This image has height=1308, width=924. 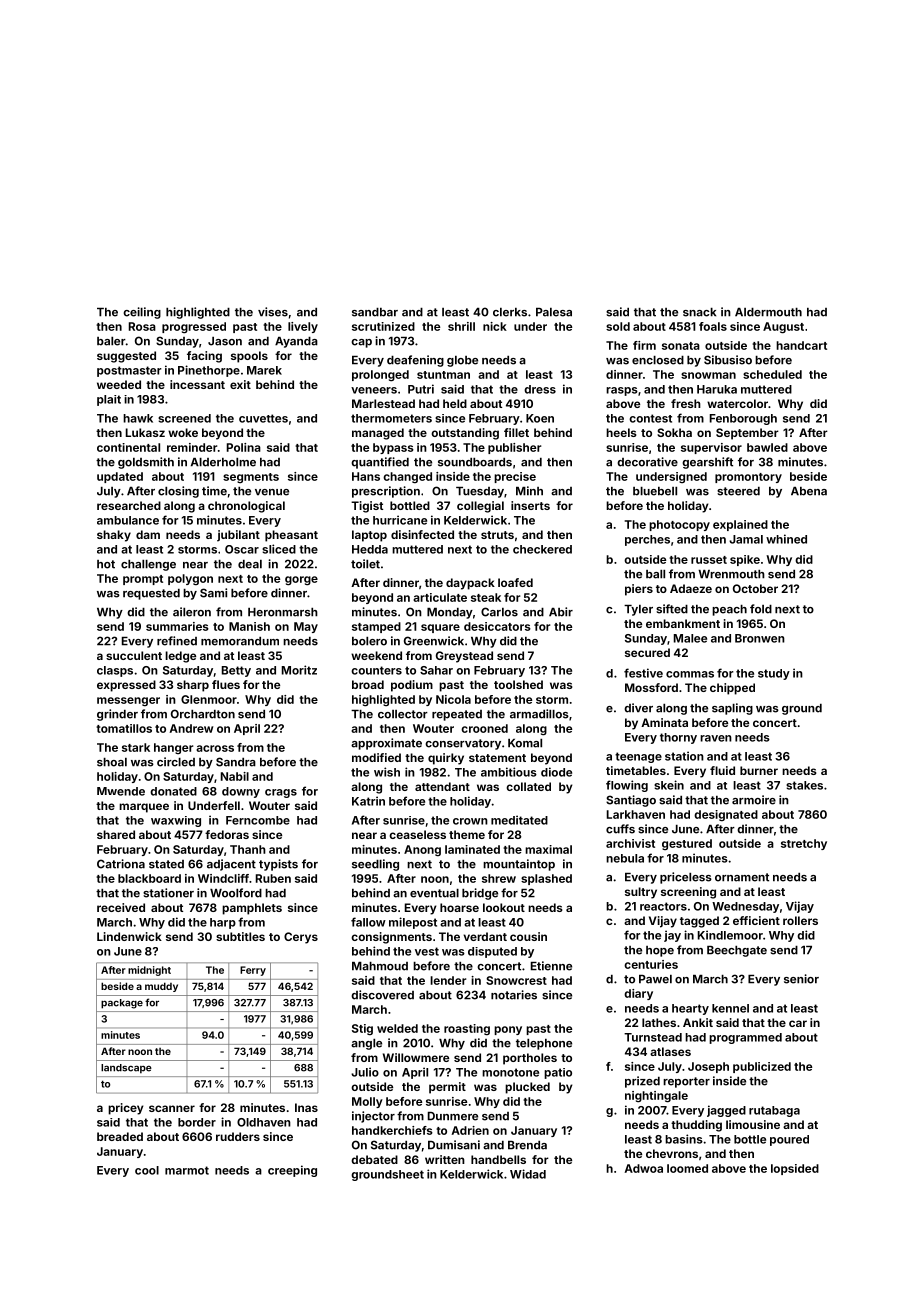 I want to click on Nicola, so click(x=453, y=699).
